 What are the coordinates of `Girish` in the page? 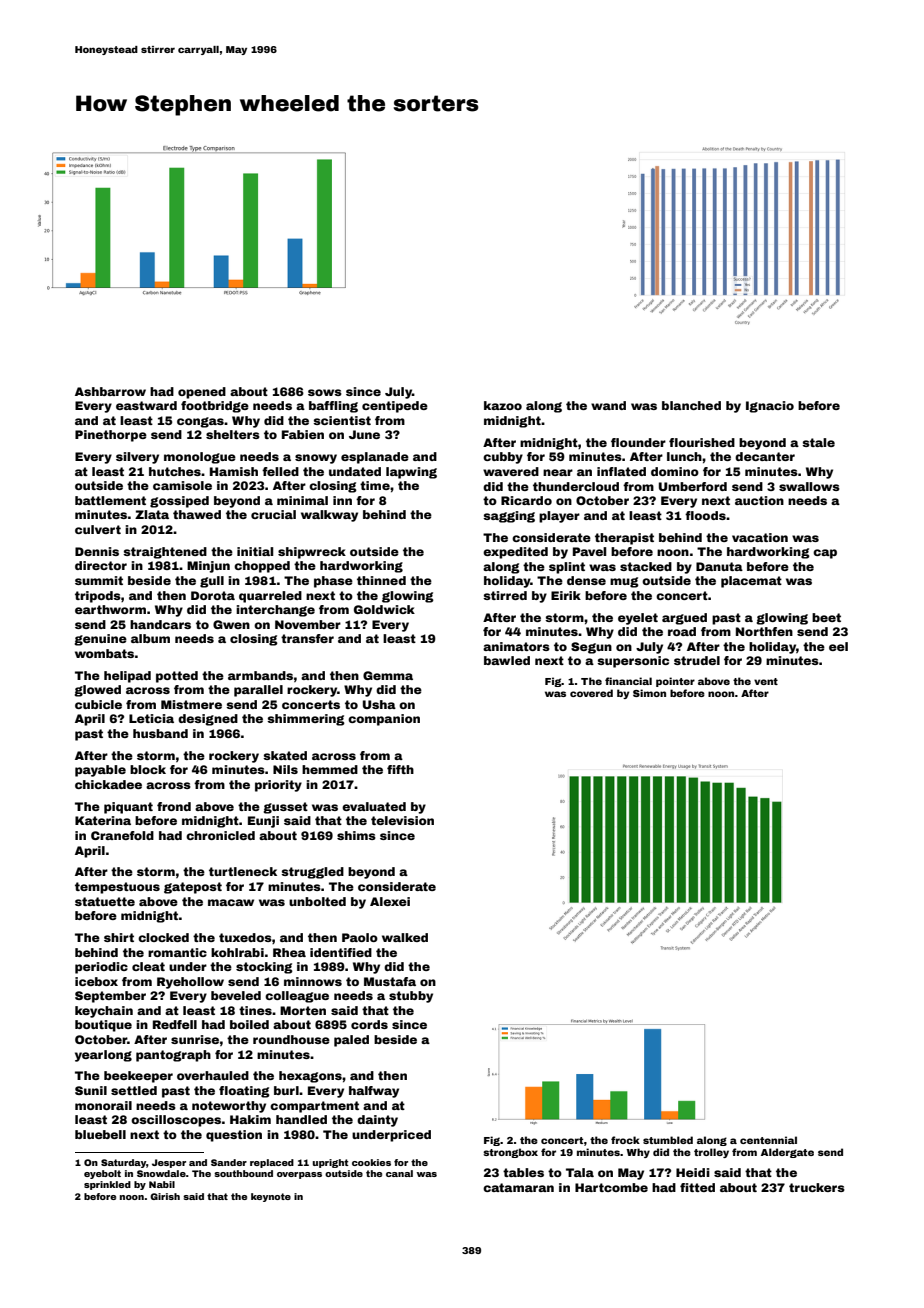 It's located at (165, 1196).
